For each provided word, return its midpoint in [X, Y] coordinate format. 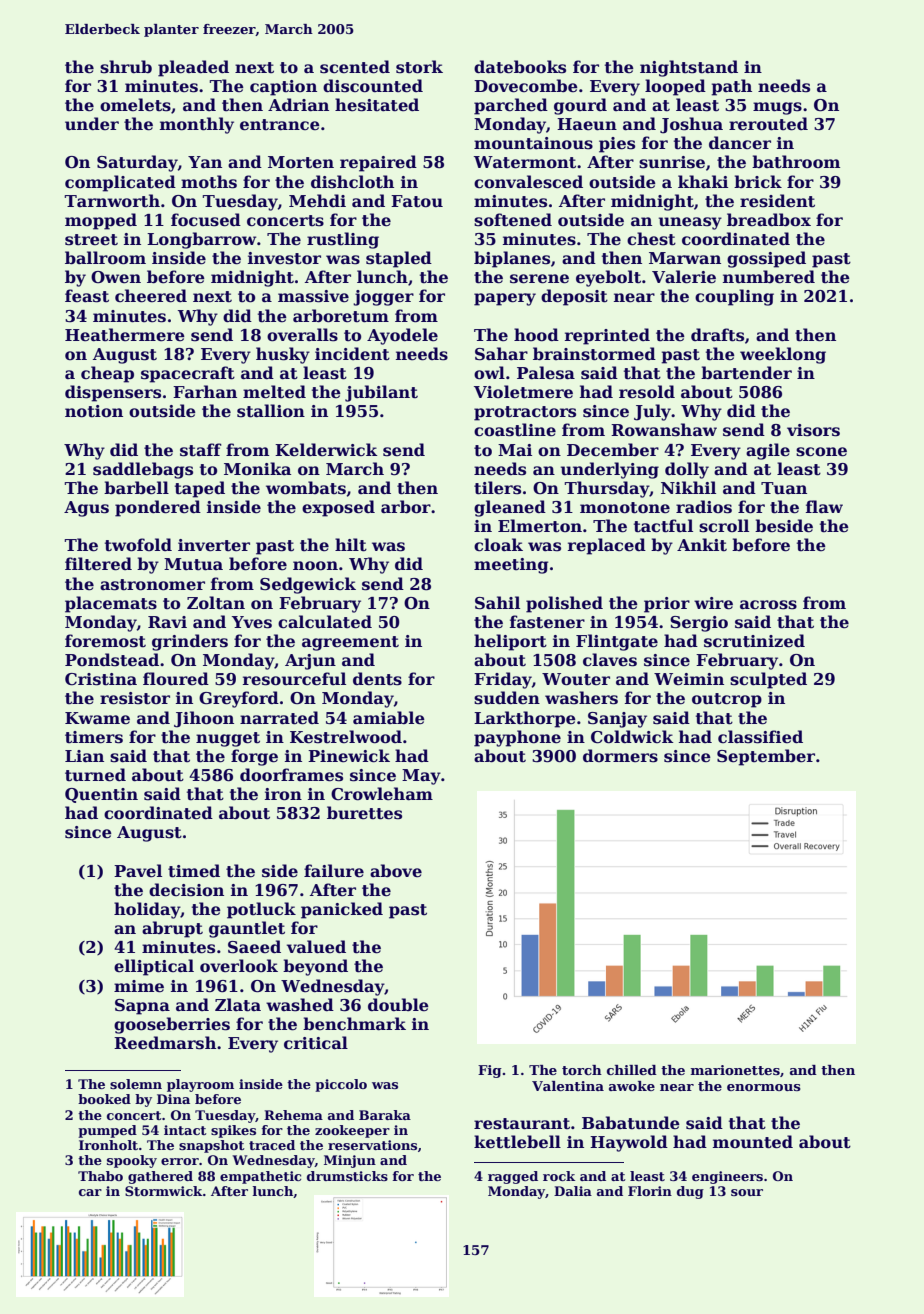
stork [419, 67]
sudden [507, 698]
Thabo [100, 1176]
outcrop [727, 700]
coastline [515, 430]
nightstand [689, 68]
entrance [280, 125]
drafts [717, 335]
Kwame [97, 718]
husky [283, 355]
